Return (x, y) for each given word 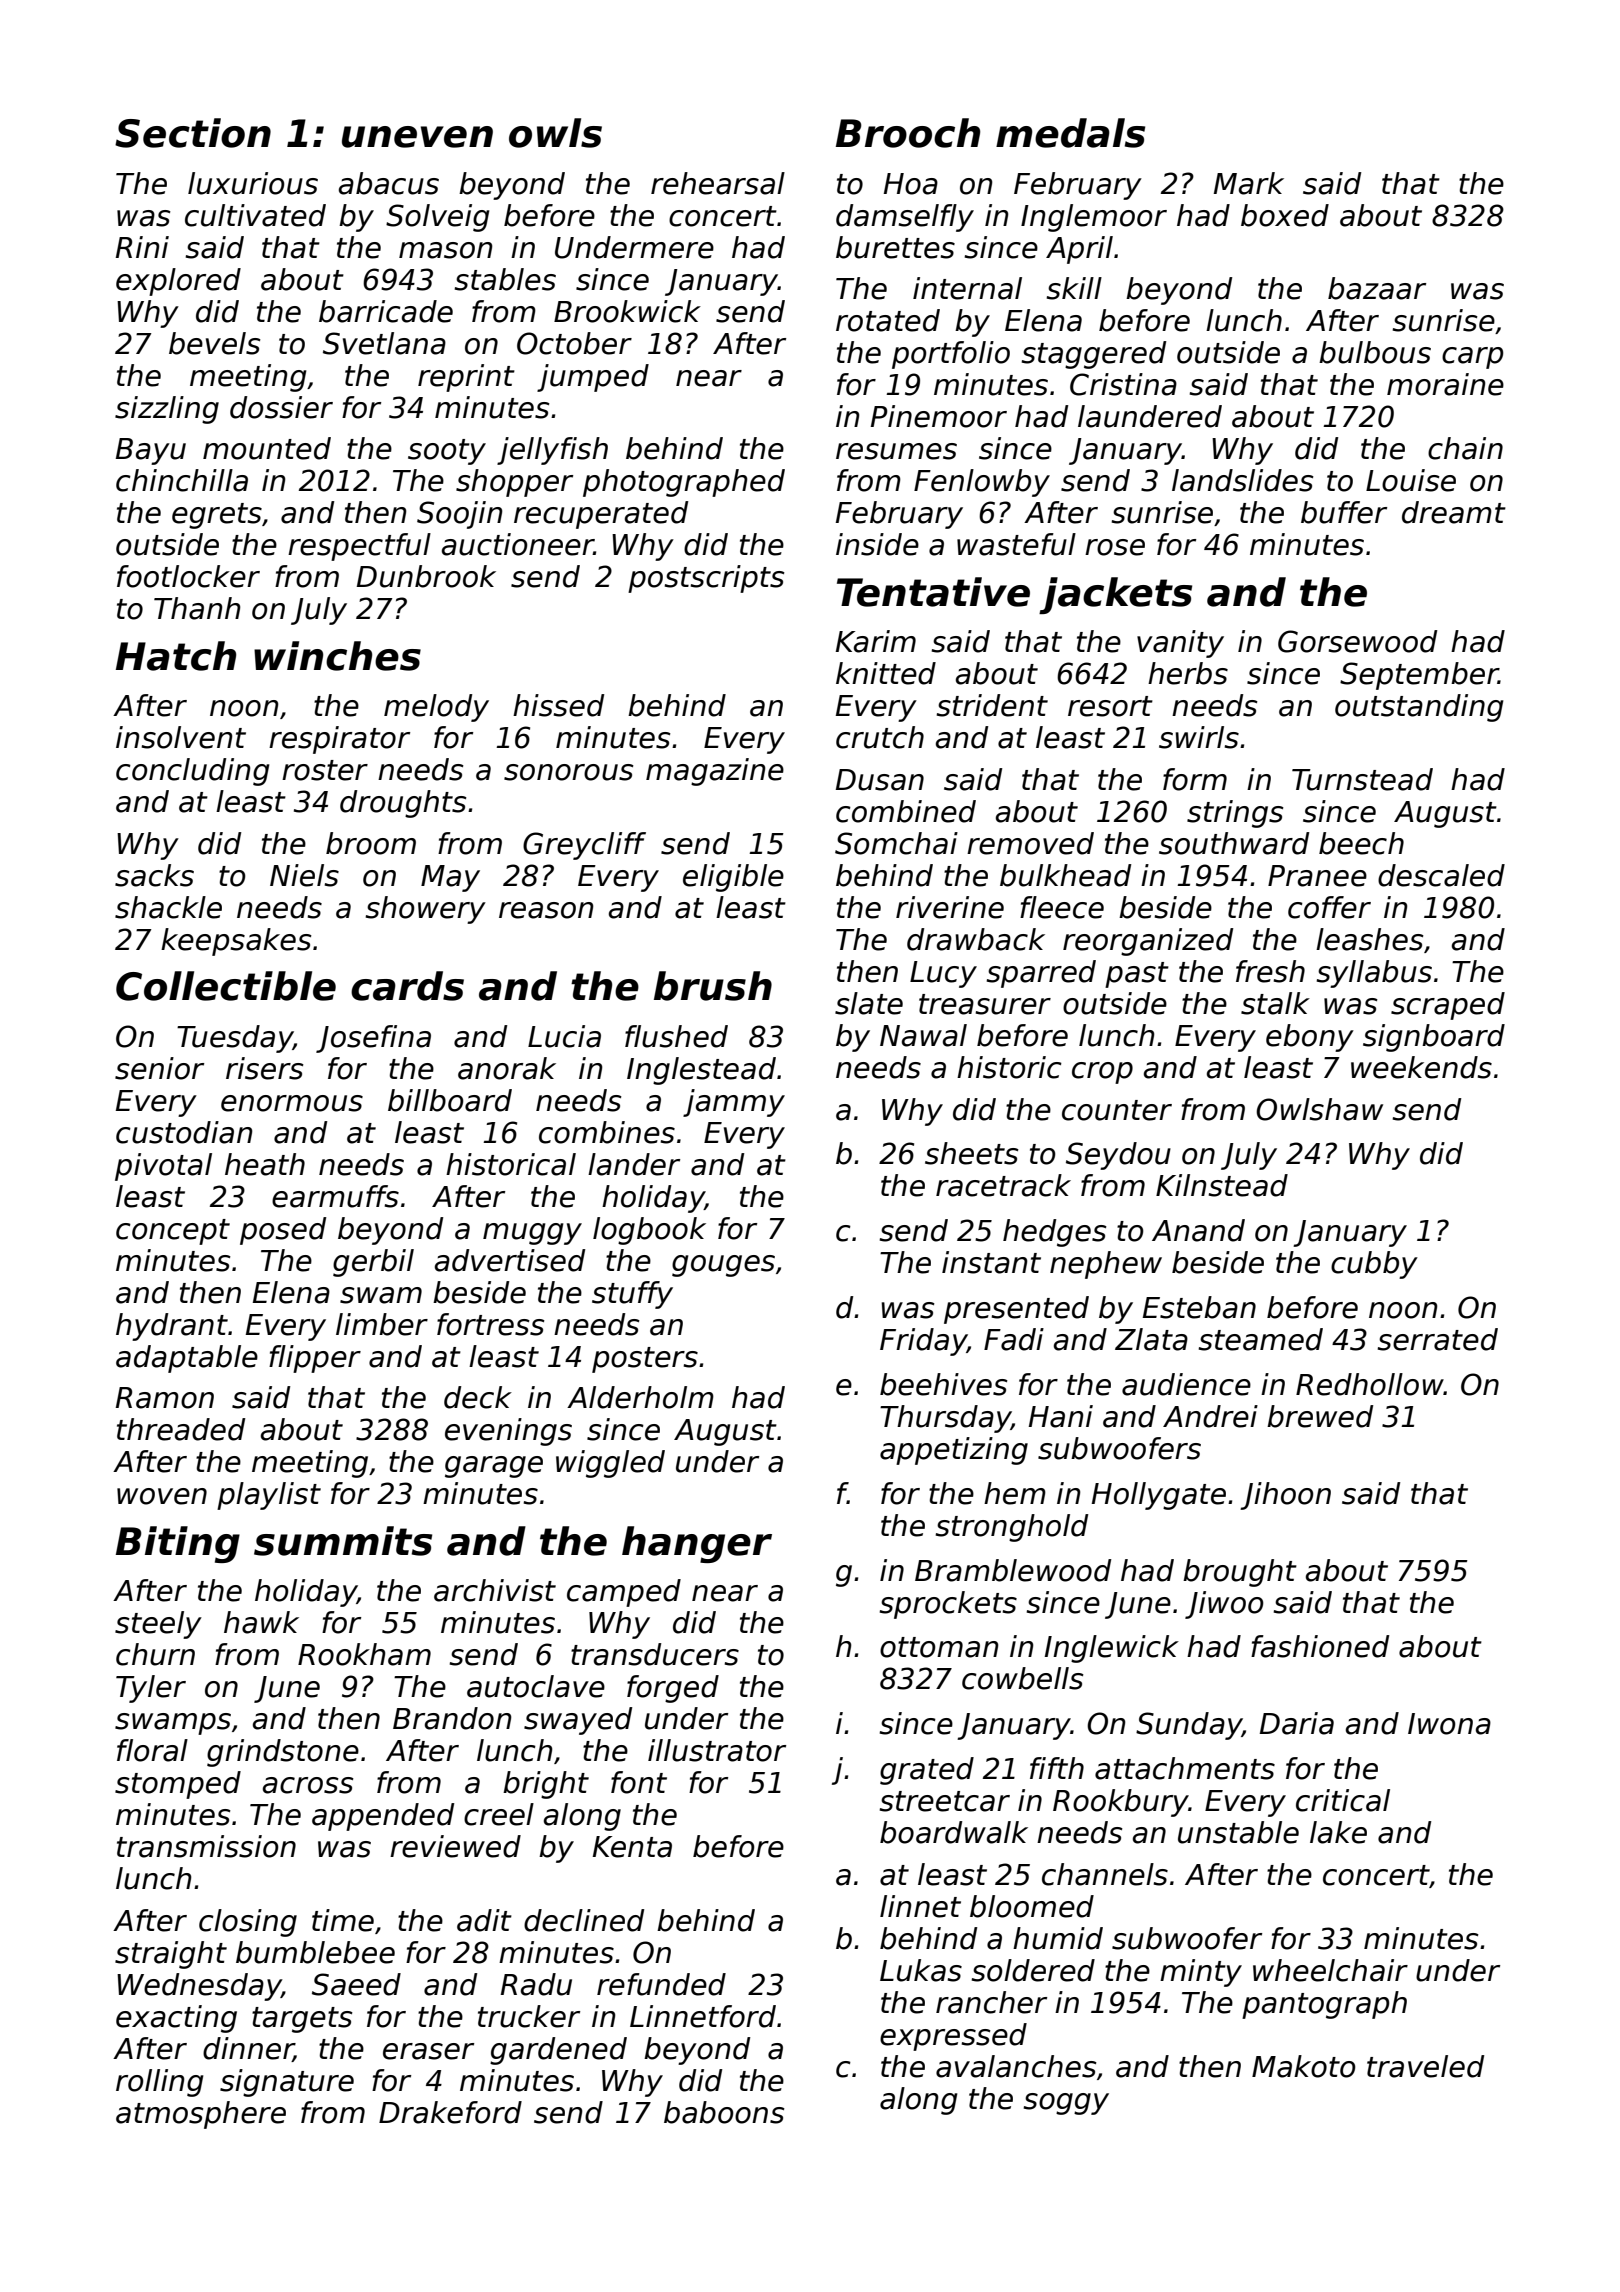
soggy (1066, 2104)
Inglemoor (1094, 218)
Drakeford (450, 2112)
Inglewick (1112, 1649)
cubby (1374, 1265)
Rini (142, 247)
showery (426, 910)
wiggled (610, 1464)
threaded (181, 1429)
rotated (888, 320)
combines (607, 1132)
